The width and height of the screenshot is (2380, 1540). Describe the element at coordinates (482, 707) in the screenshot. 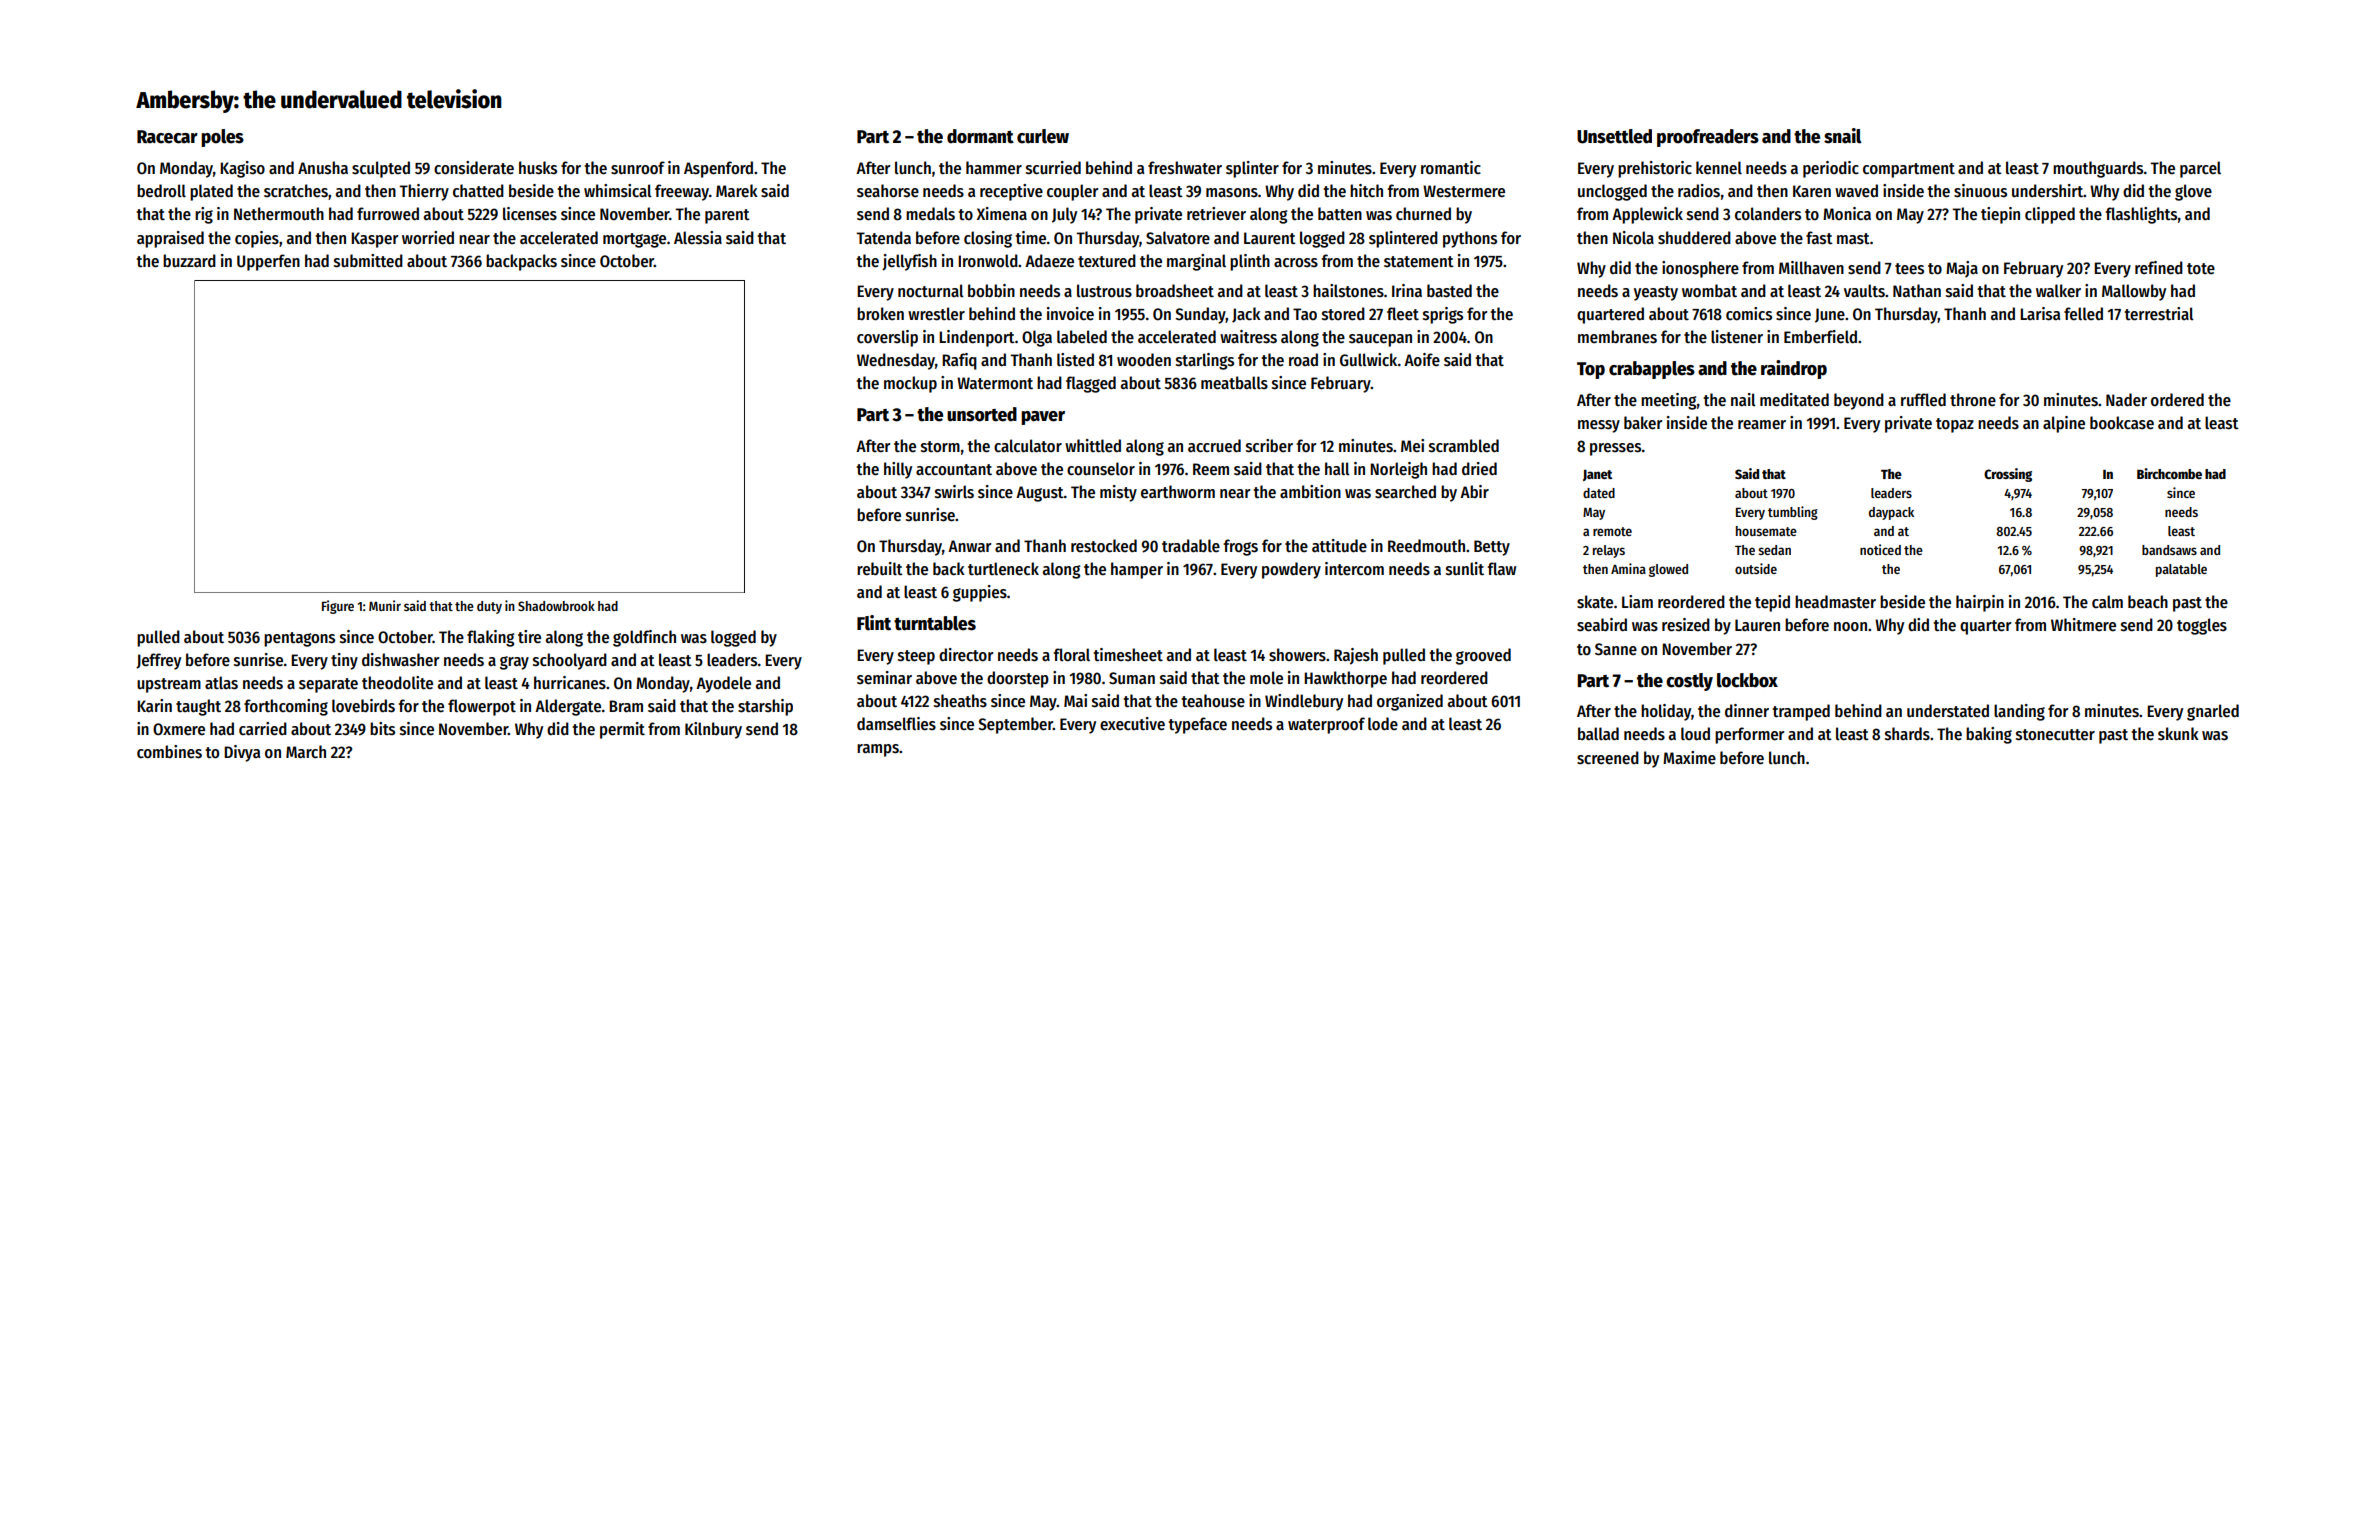

I see `flowerpot` at that location.
